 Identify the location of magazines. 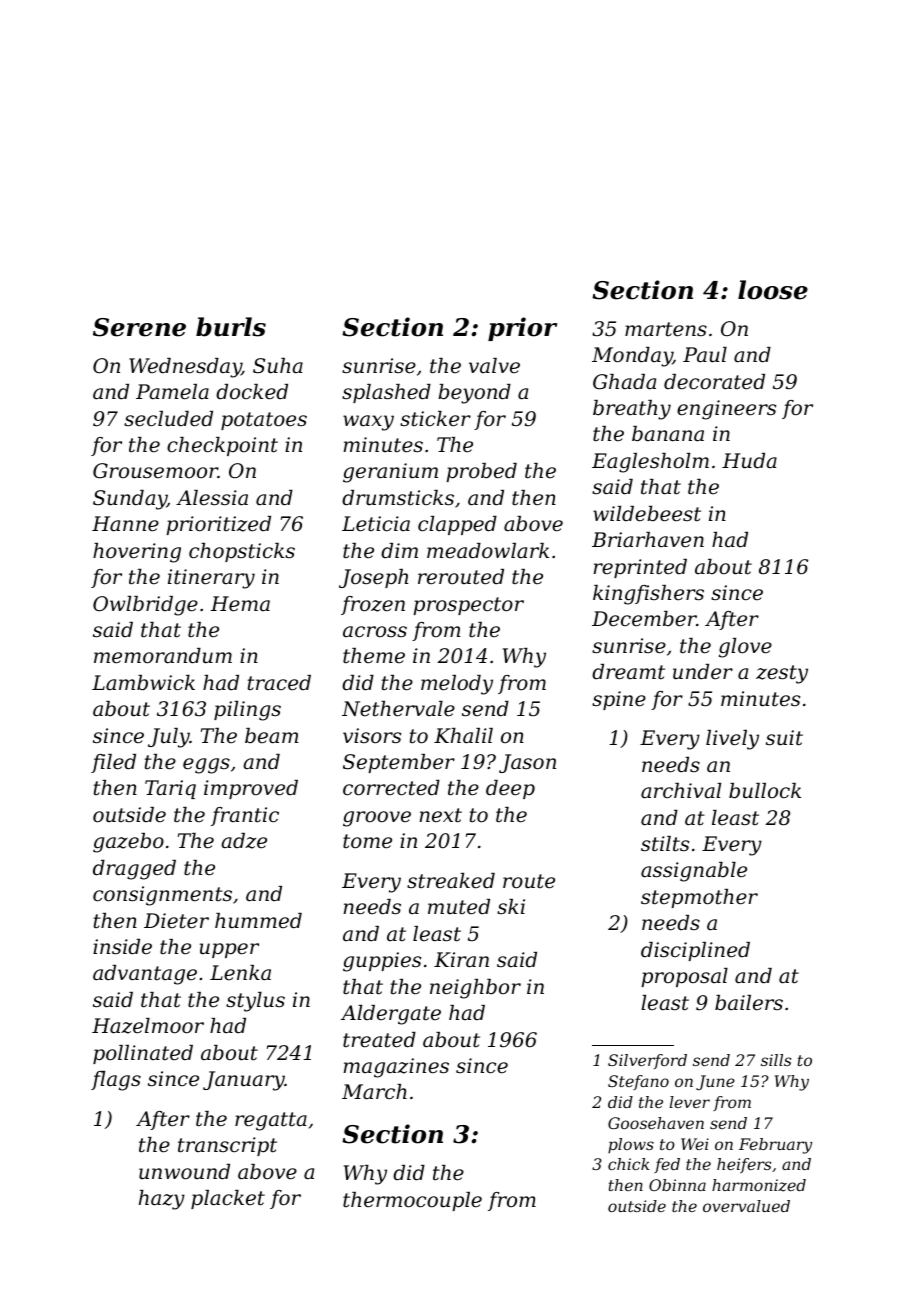
(396, 1068).
